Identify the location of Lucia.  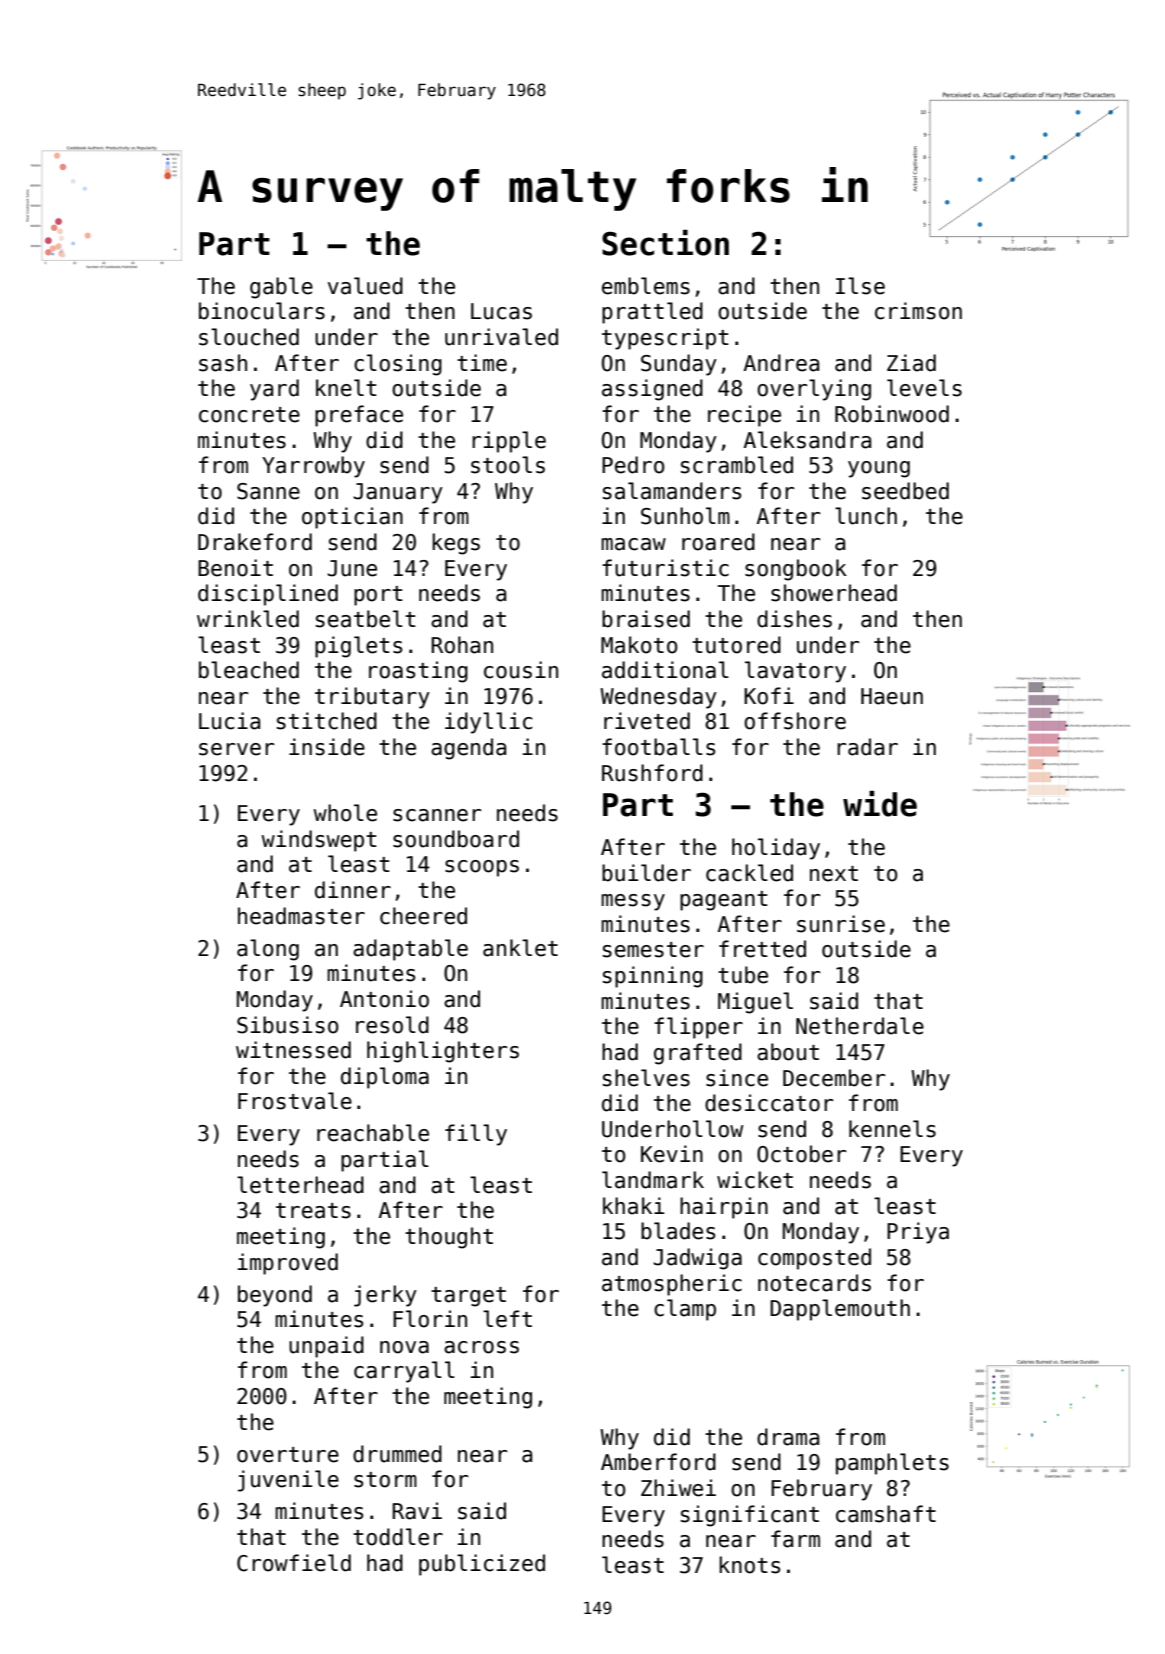
(229, 721).
